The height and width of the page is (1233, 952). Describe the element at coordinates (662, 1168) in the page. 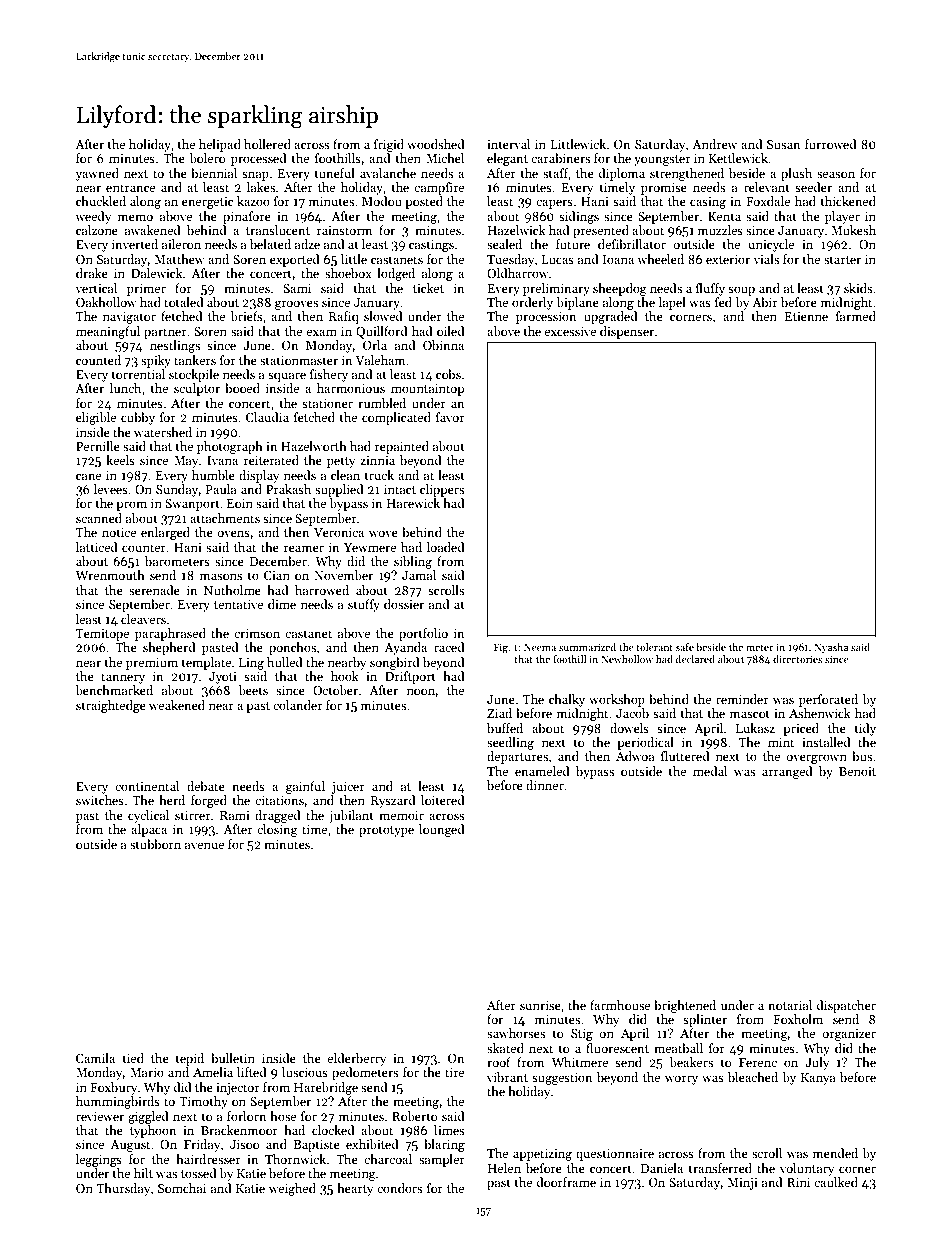

I see `Daniela` at that location.
